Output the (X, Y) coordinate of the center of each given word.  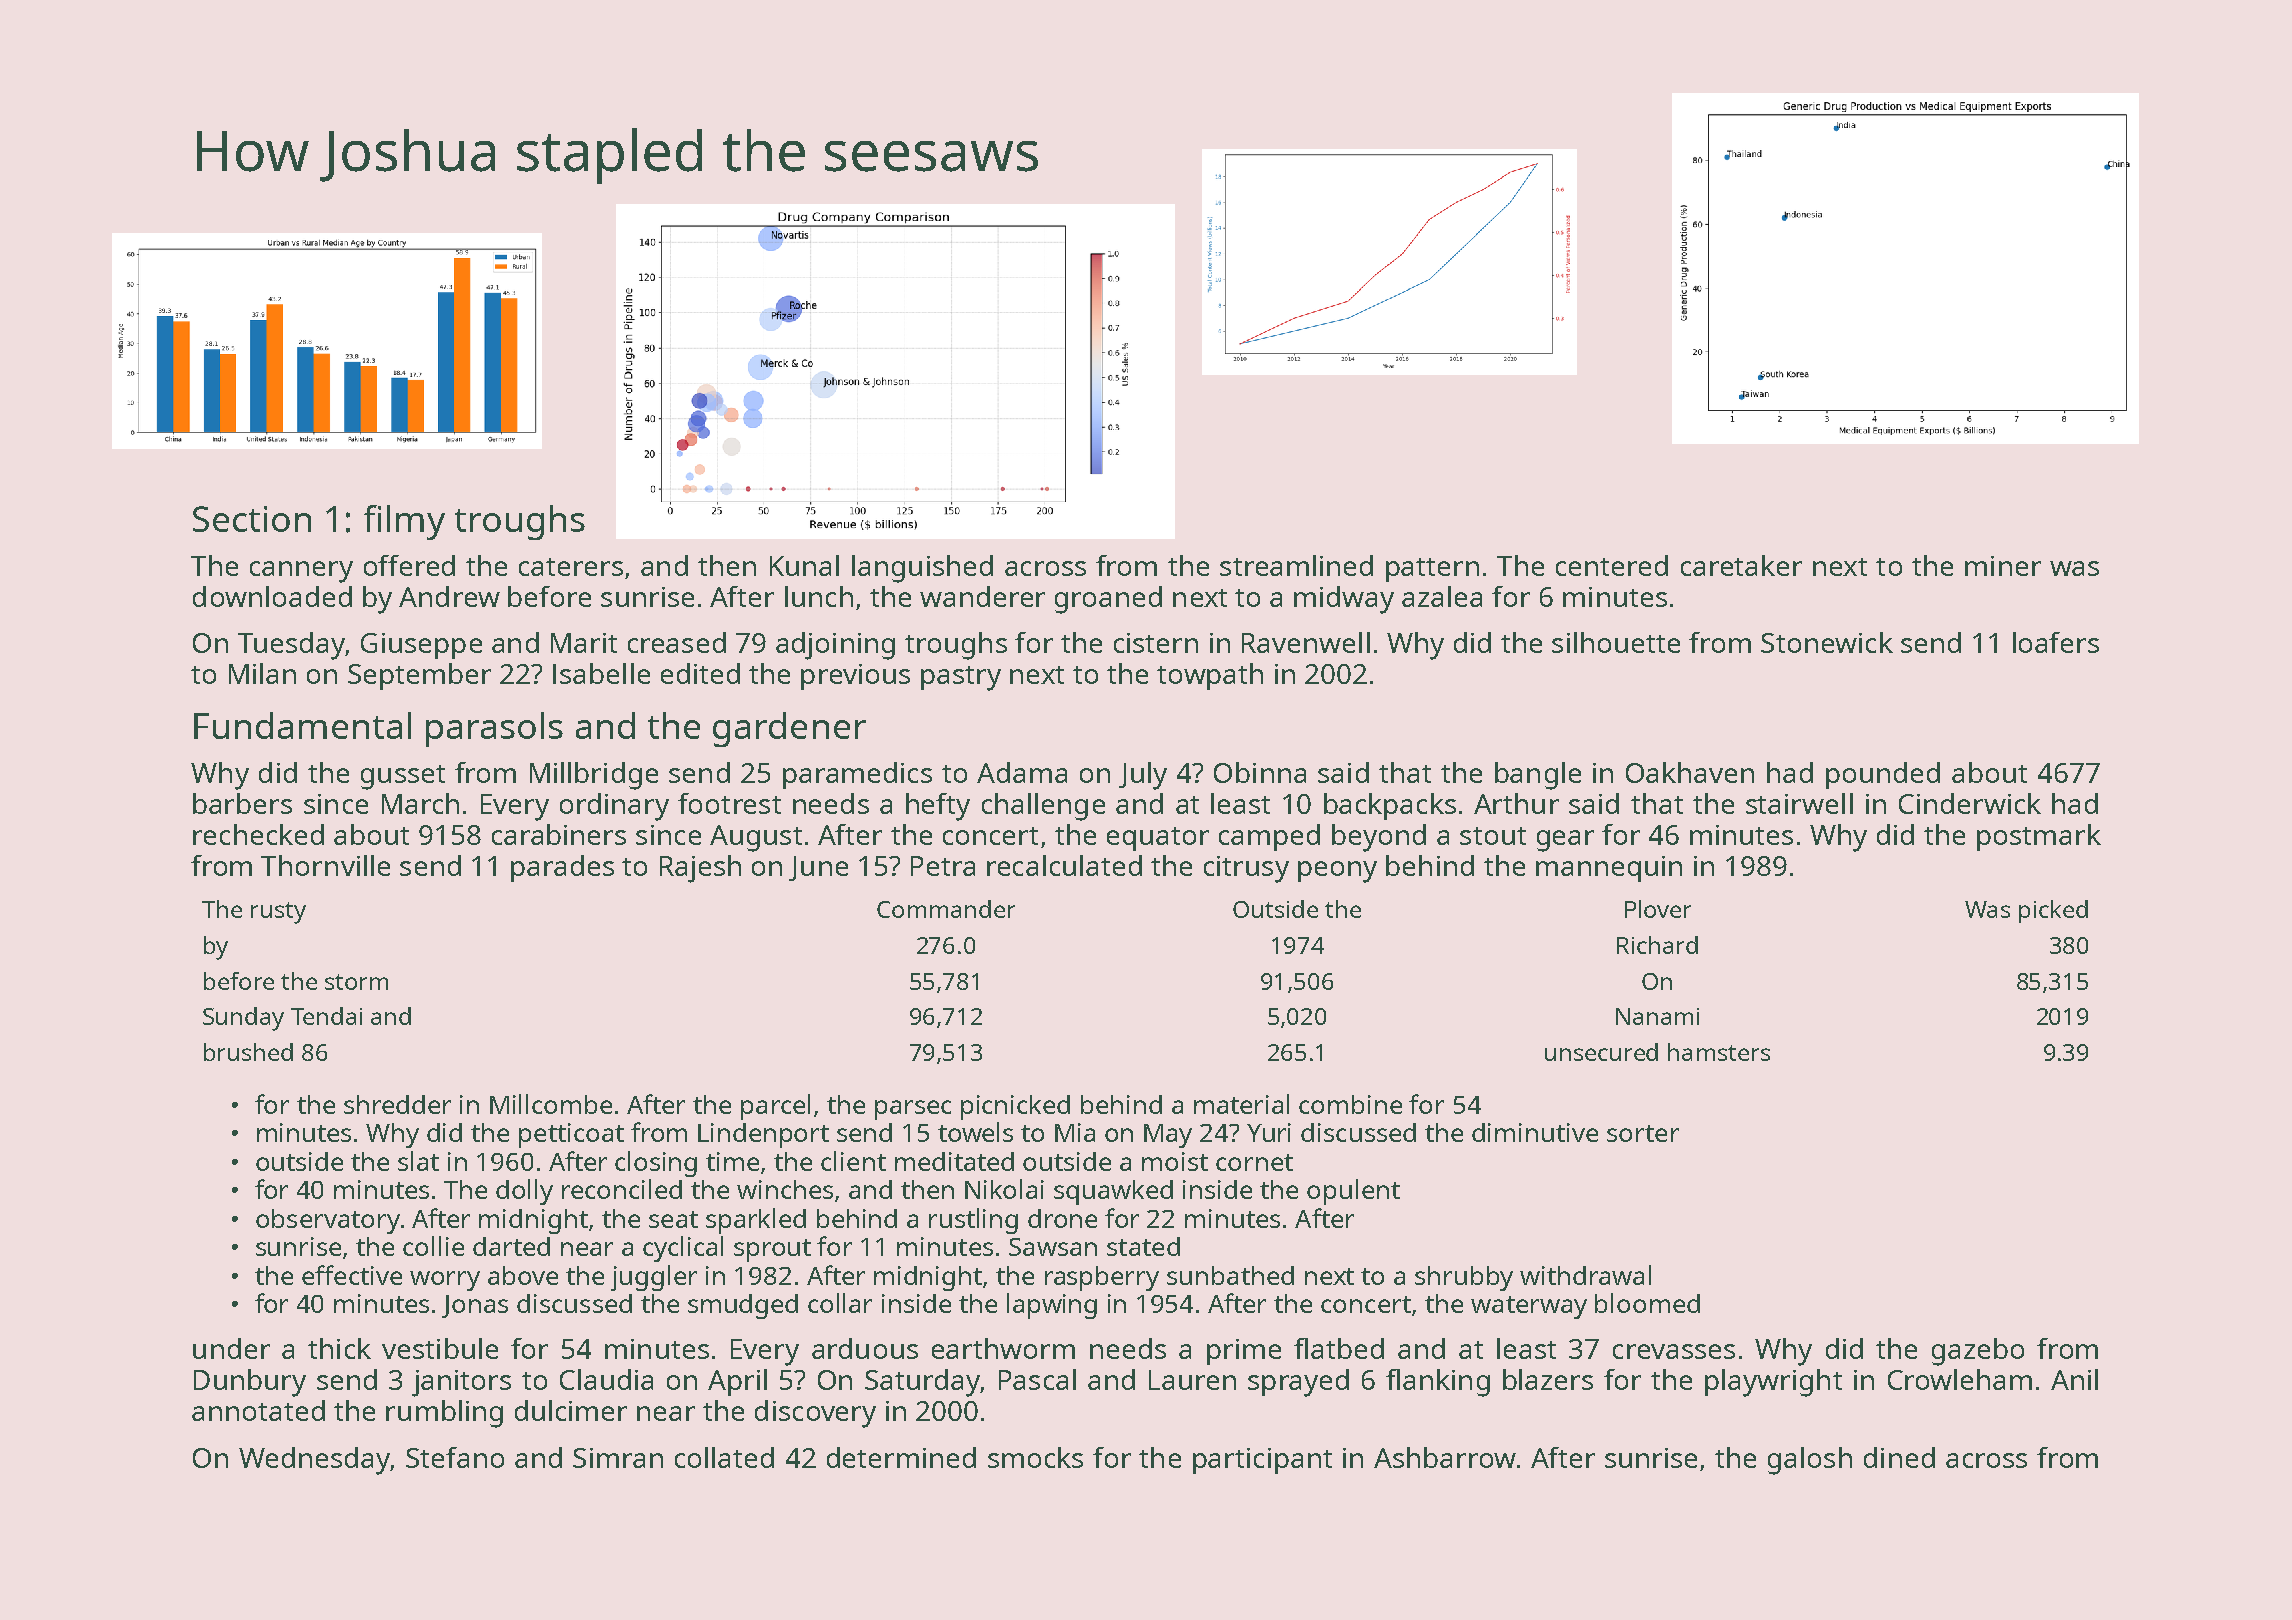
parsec (913, 1110)
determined (901, 1457)
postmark (2039, 837)
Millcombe (551, 1104)
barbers (242, 803)
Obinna (1260, 772)
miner (2003, 566)
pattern (1432, 570)
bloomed (1647, 1303)
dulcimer (571, 1410)
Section (252, 519)
